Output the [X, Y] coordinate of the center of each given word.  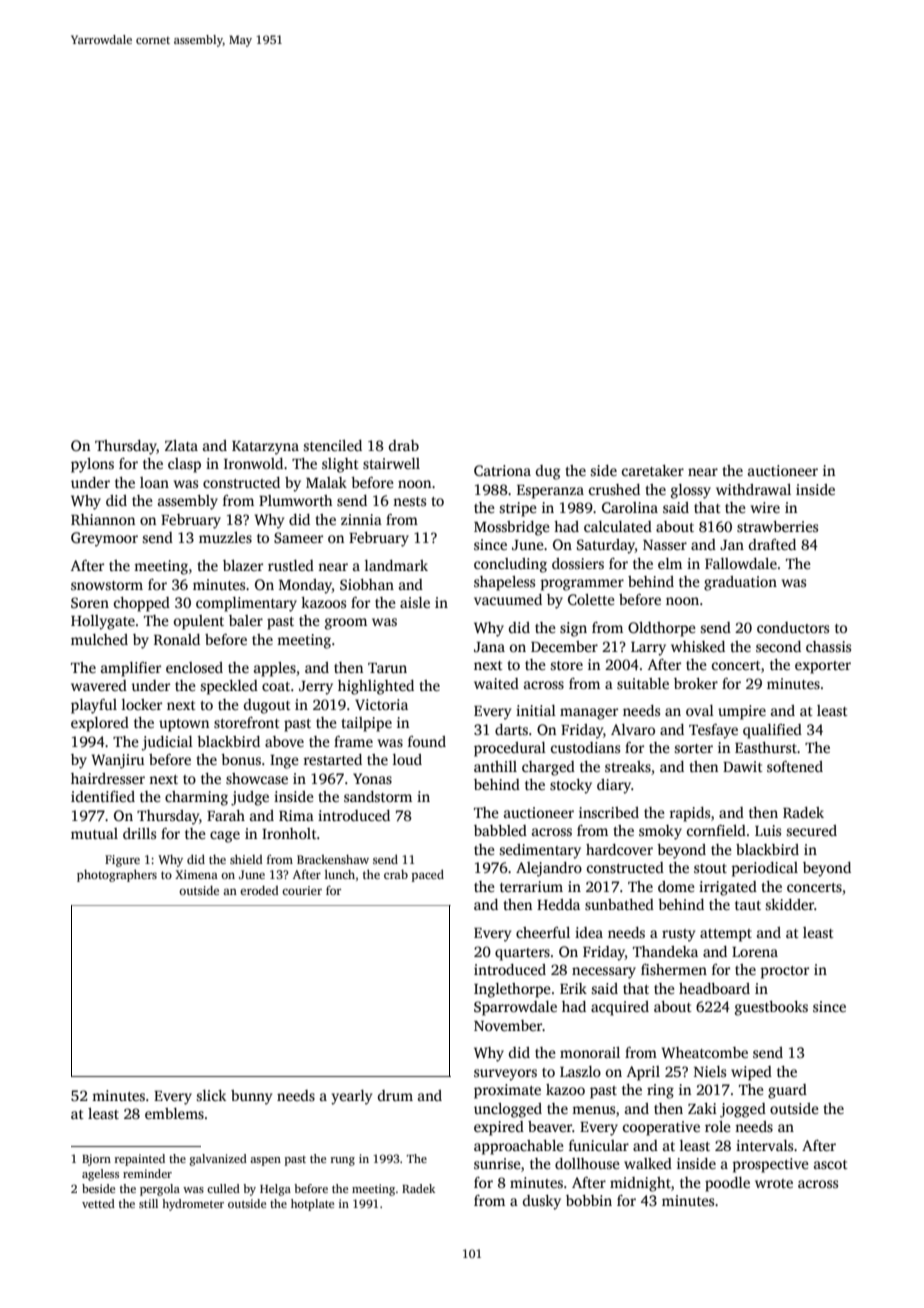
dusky [542, 1202]
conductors [793, 627]
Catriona [502, 470]
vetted [98, 1203]
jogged [743, 1110]
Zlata [181, 445]
